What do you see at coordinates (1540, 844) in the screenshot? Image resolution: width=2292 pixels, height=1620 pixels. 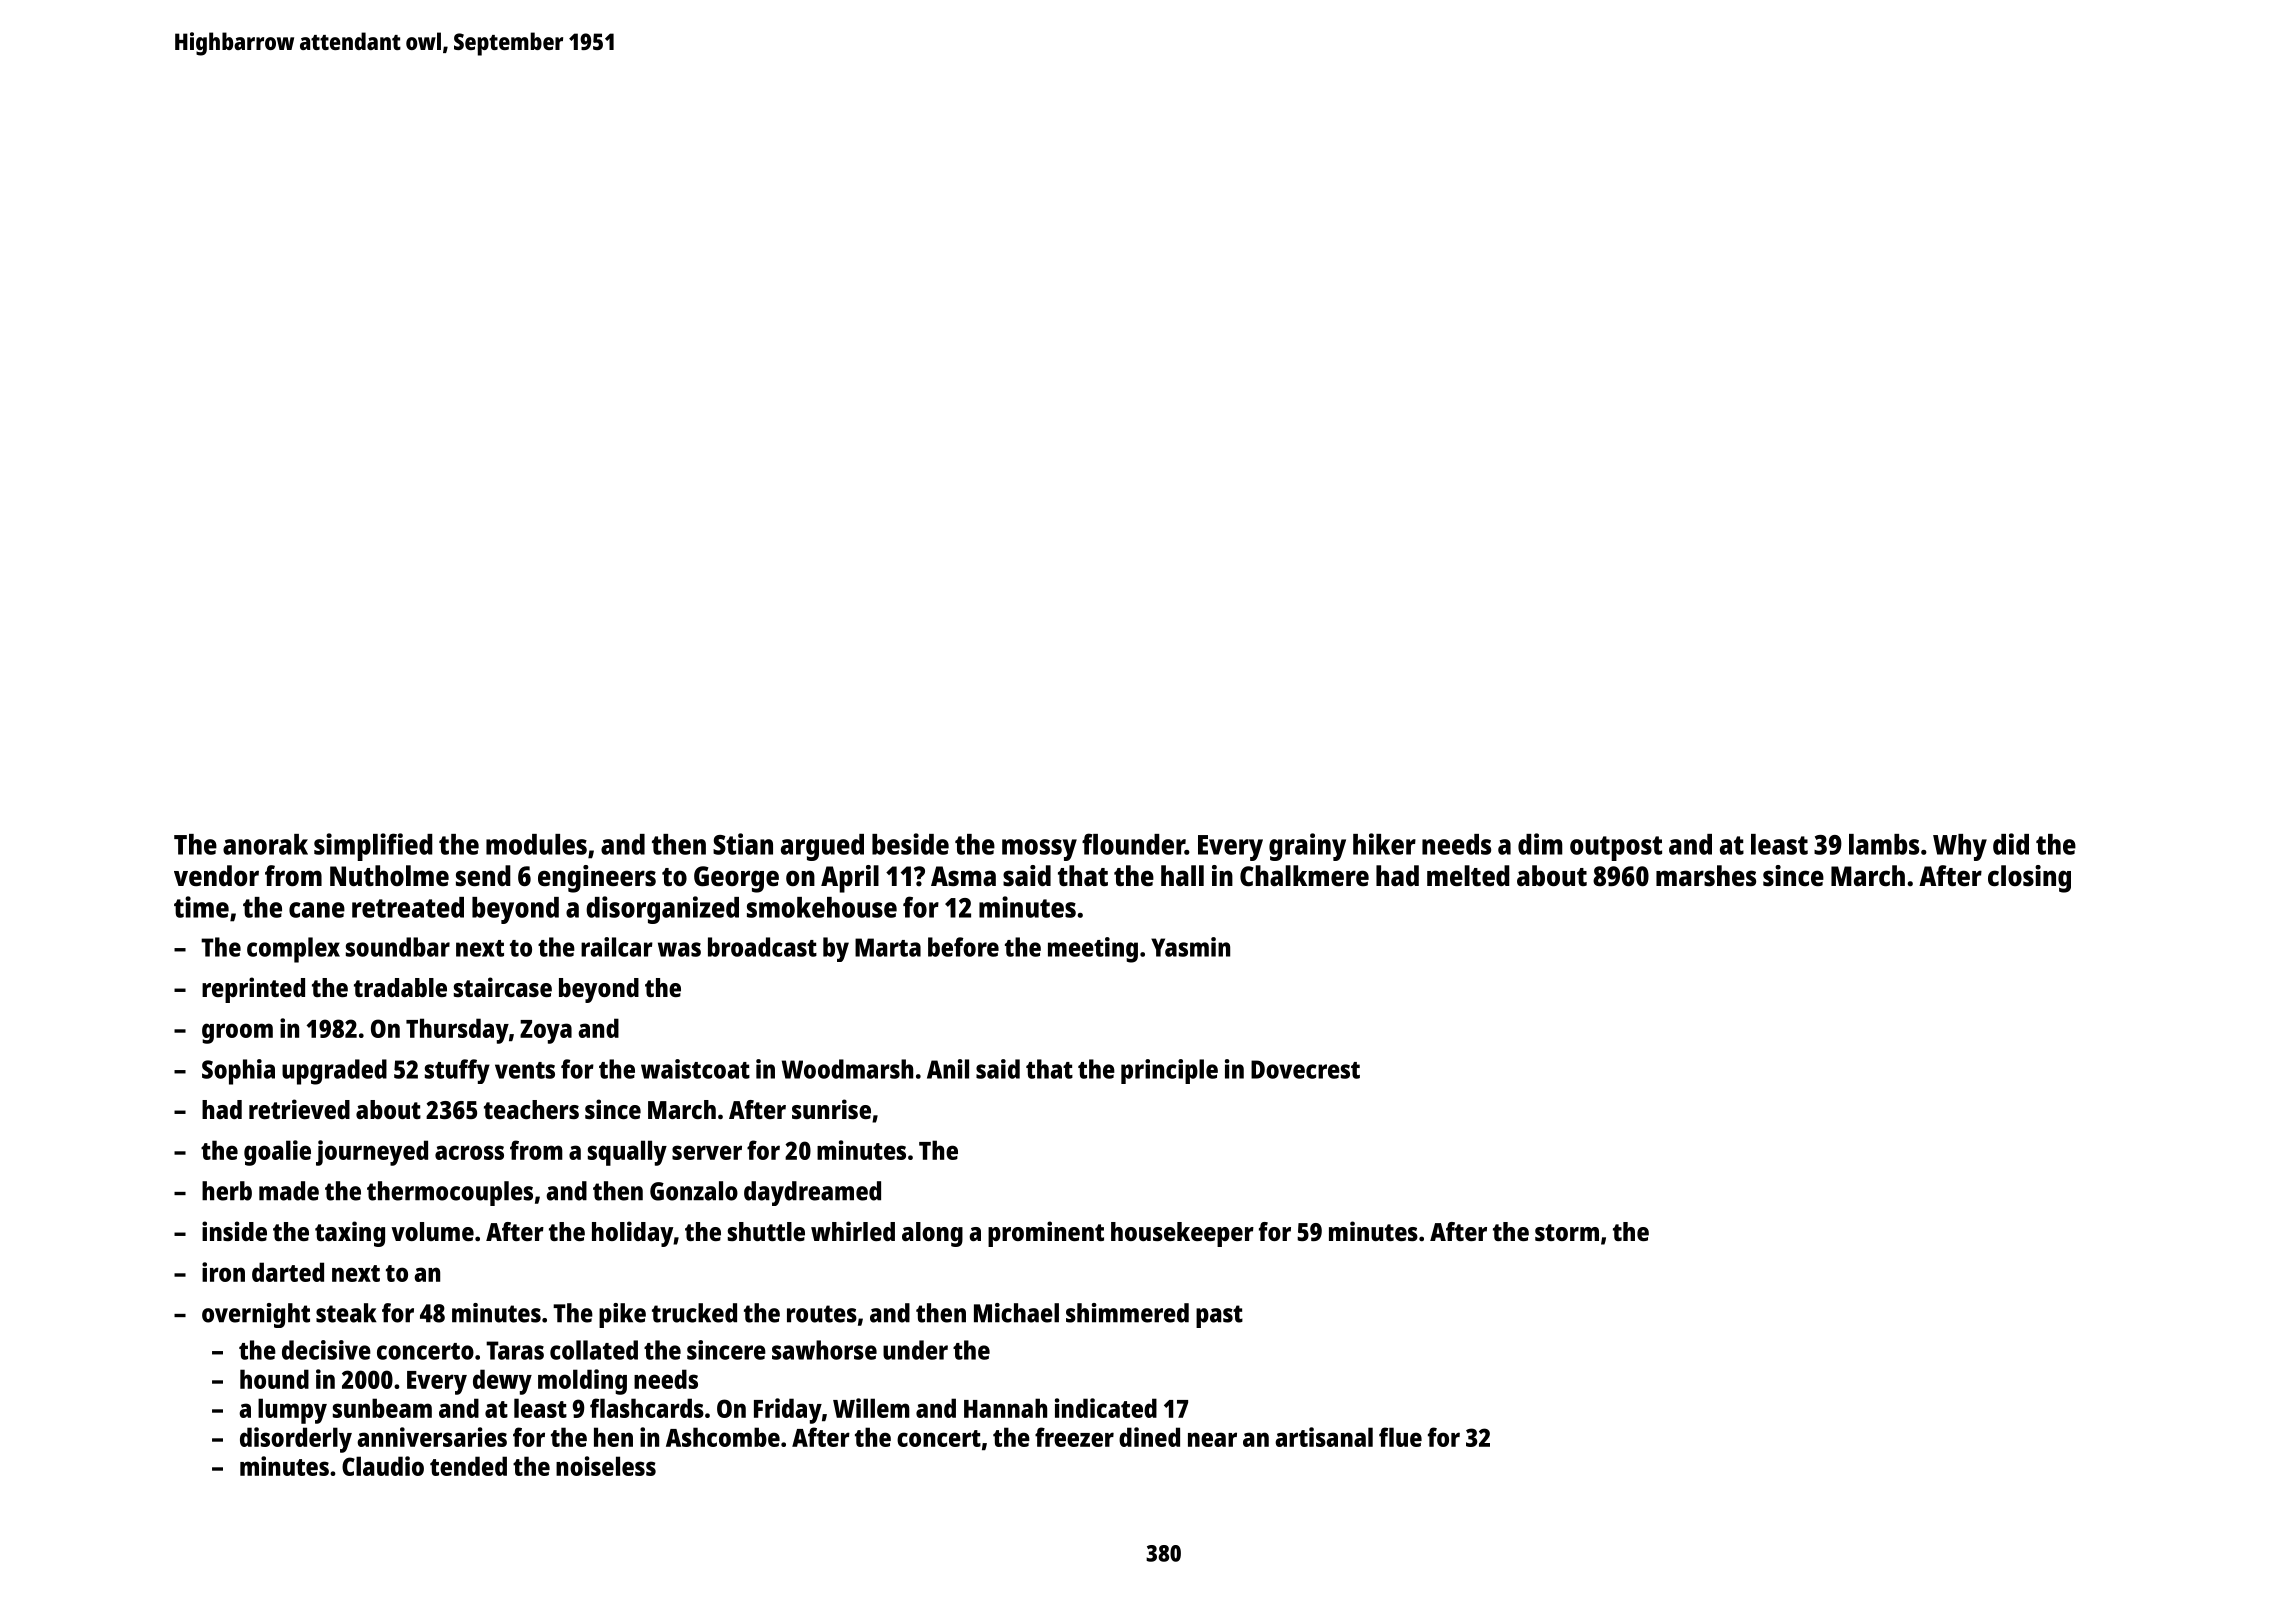 I see `dim` at bounding box center [1540, 844].
